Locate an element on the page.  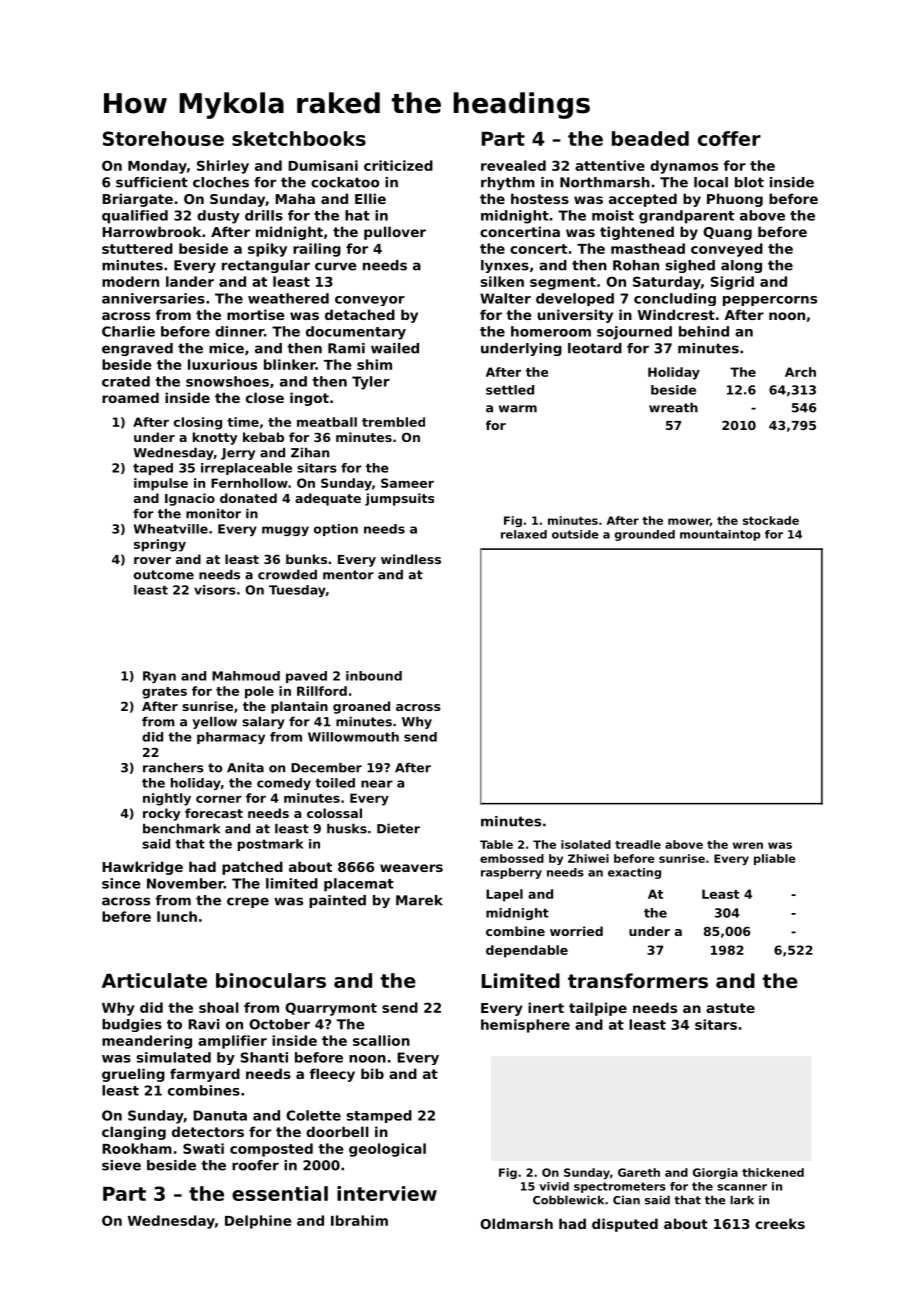
wren is located at coordinates (748, 845).
